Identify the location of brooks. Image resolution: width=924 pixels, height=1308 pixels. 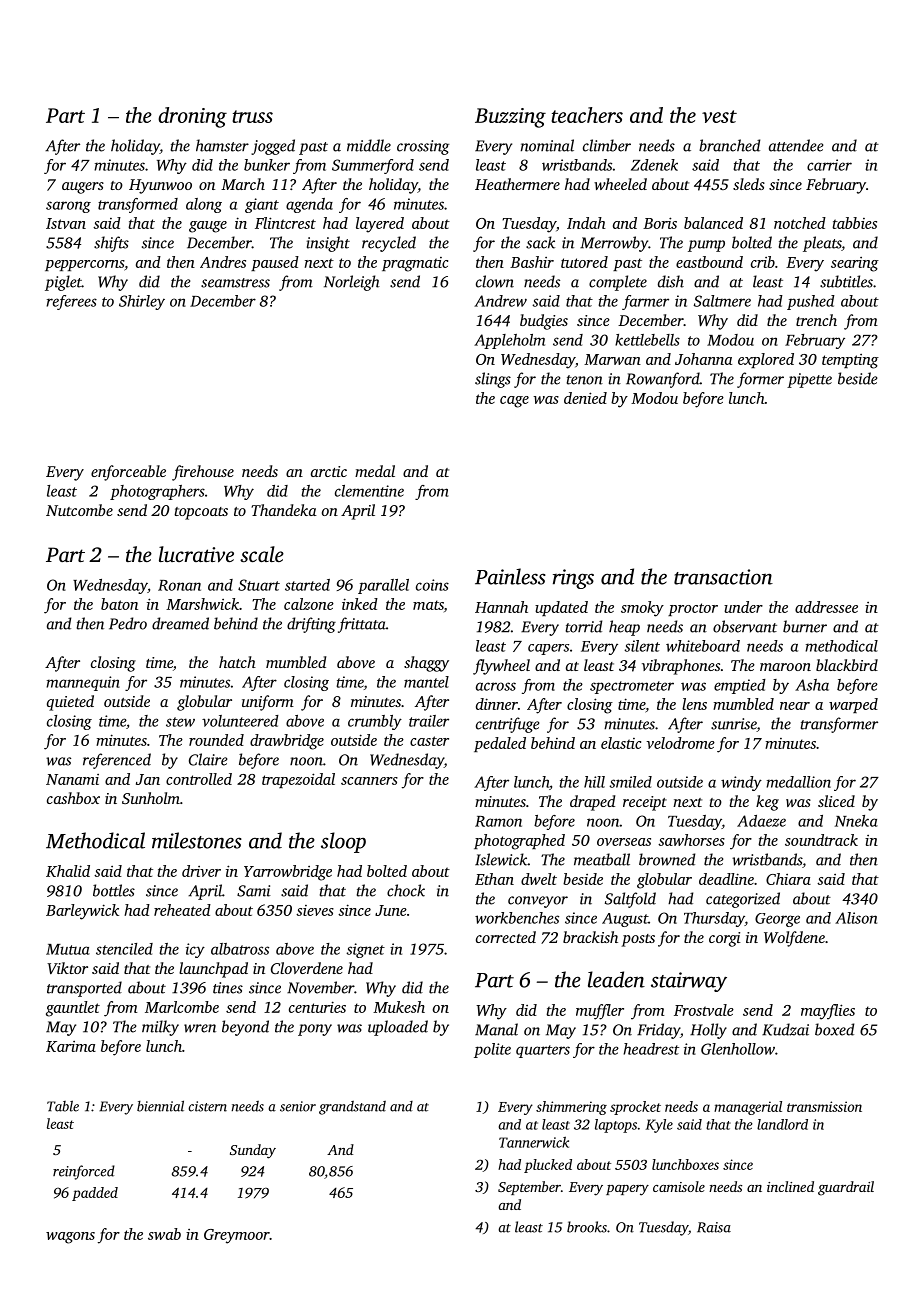
(587, 1227).
